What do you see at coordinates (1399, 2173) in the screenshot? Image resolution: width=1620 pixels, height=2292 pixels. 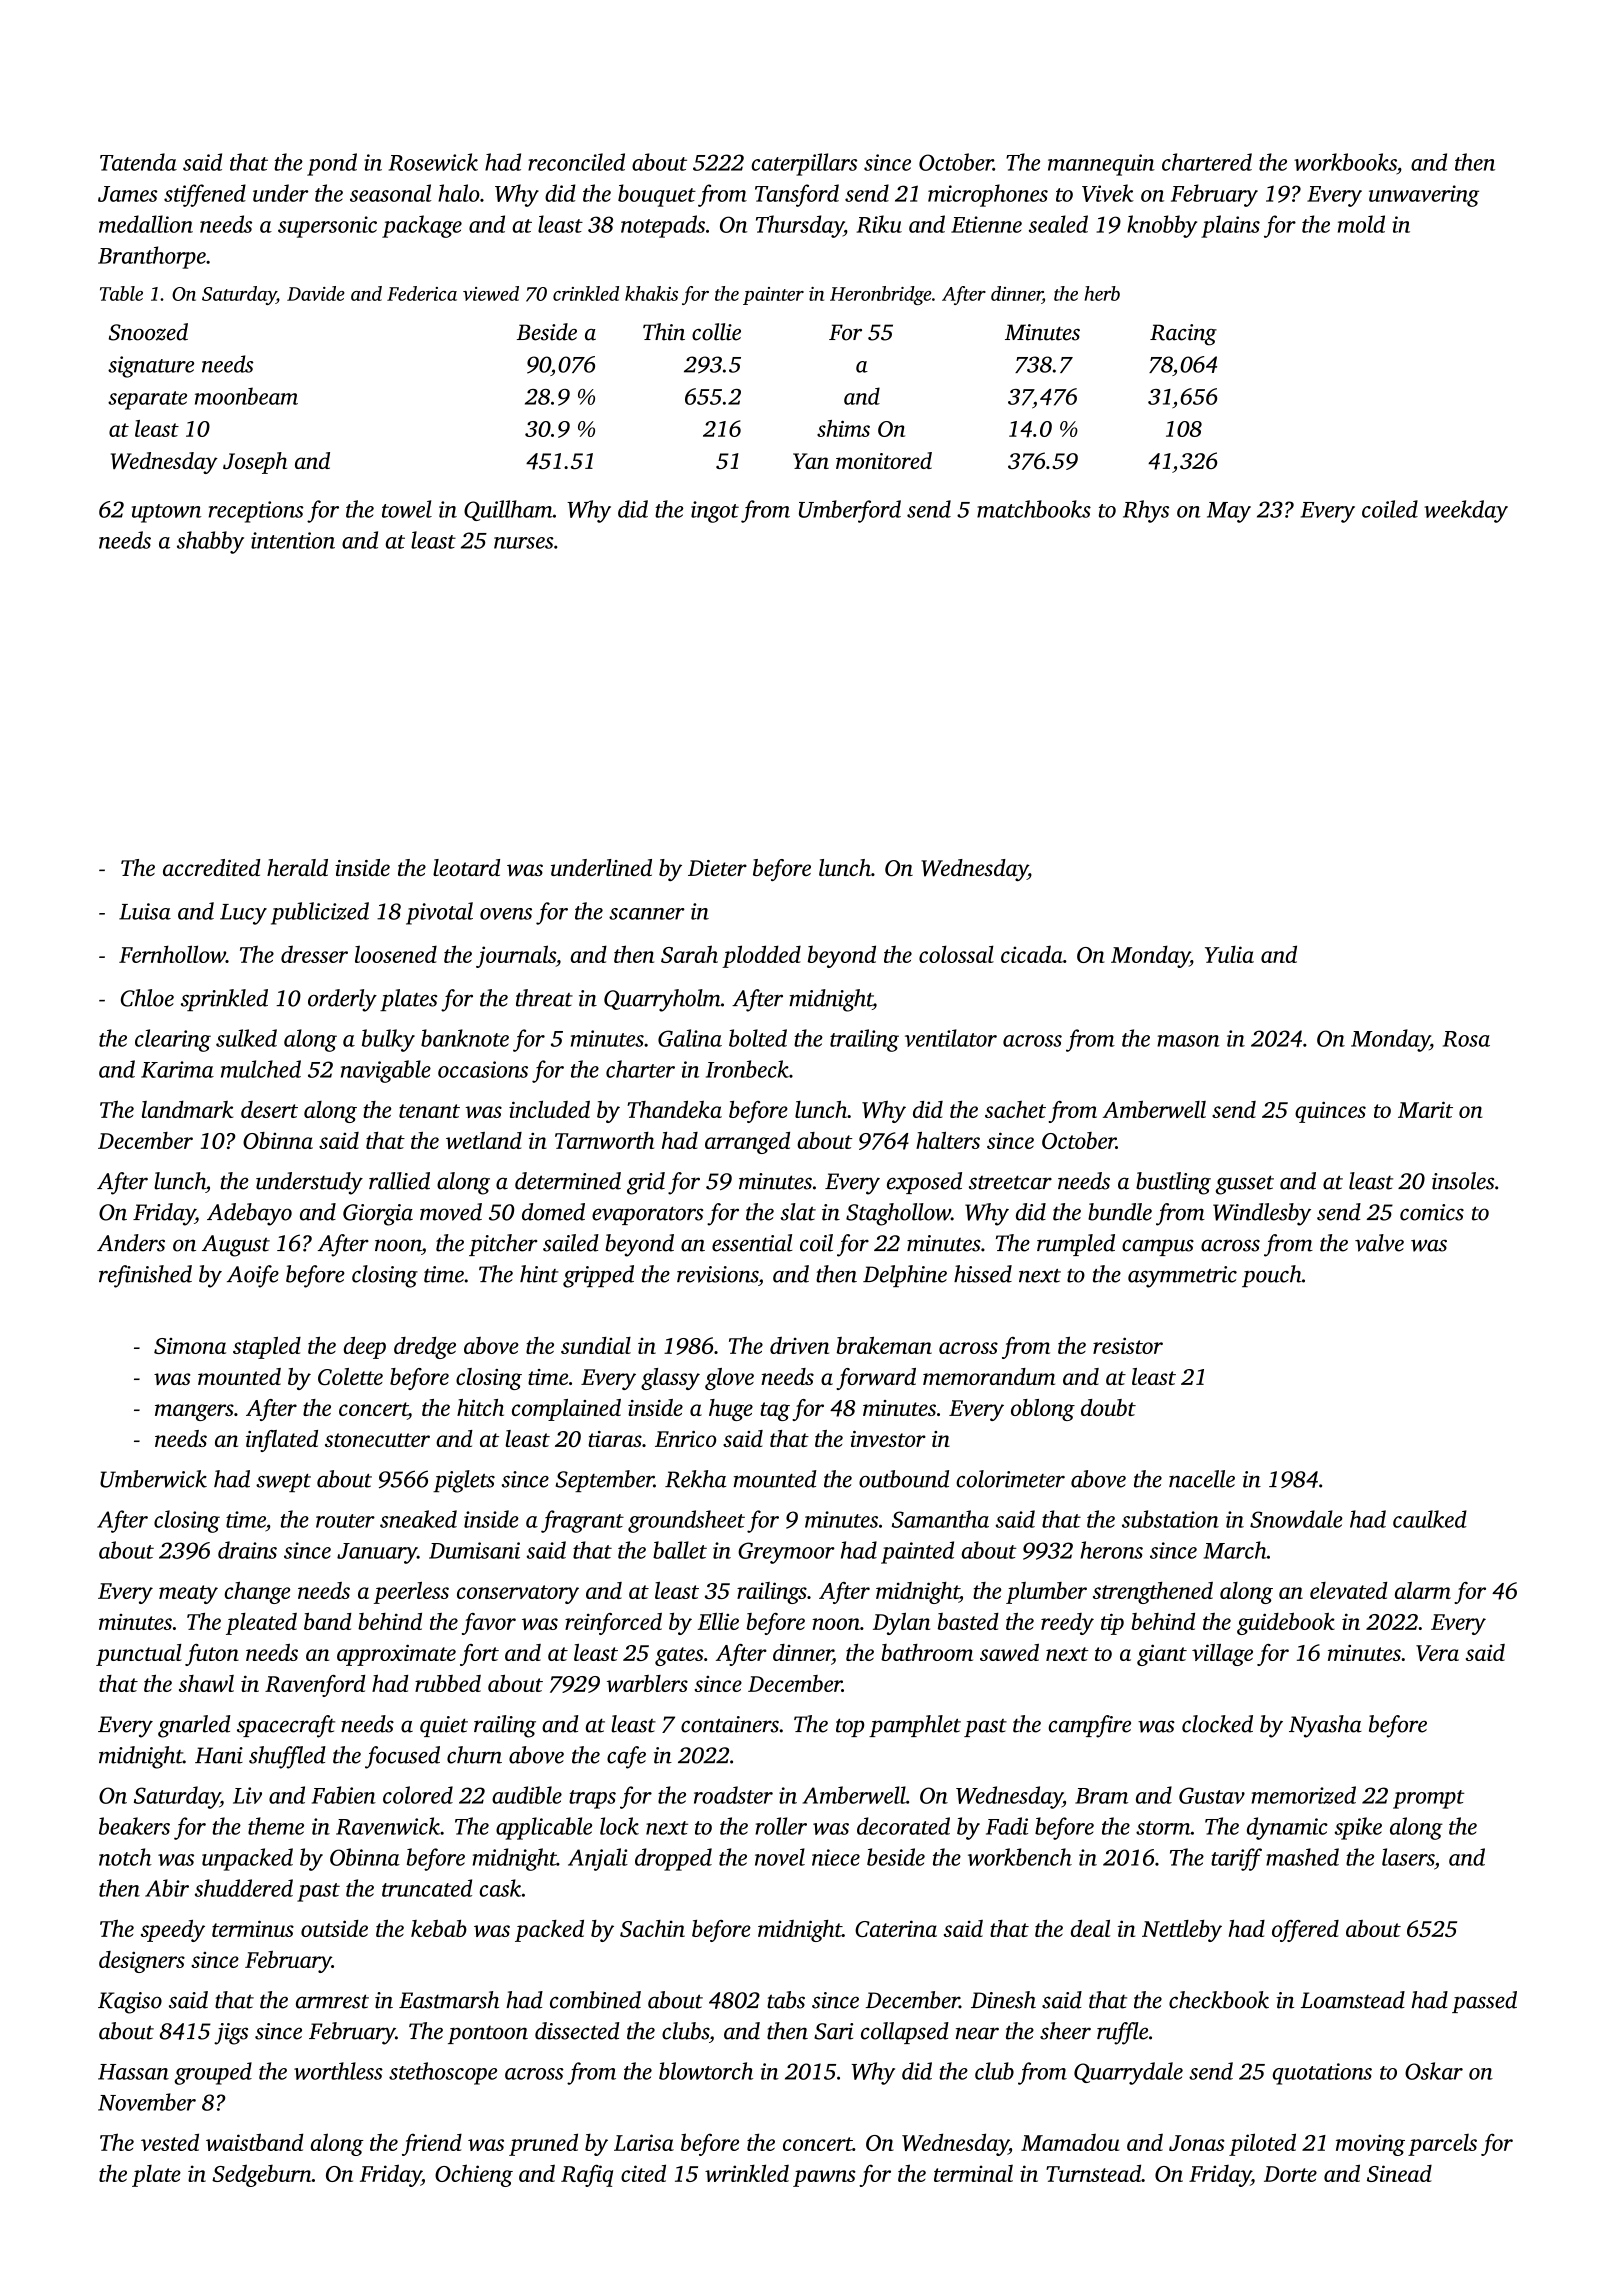 I see `Sinead` at bounding box center [1399, 2173].
